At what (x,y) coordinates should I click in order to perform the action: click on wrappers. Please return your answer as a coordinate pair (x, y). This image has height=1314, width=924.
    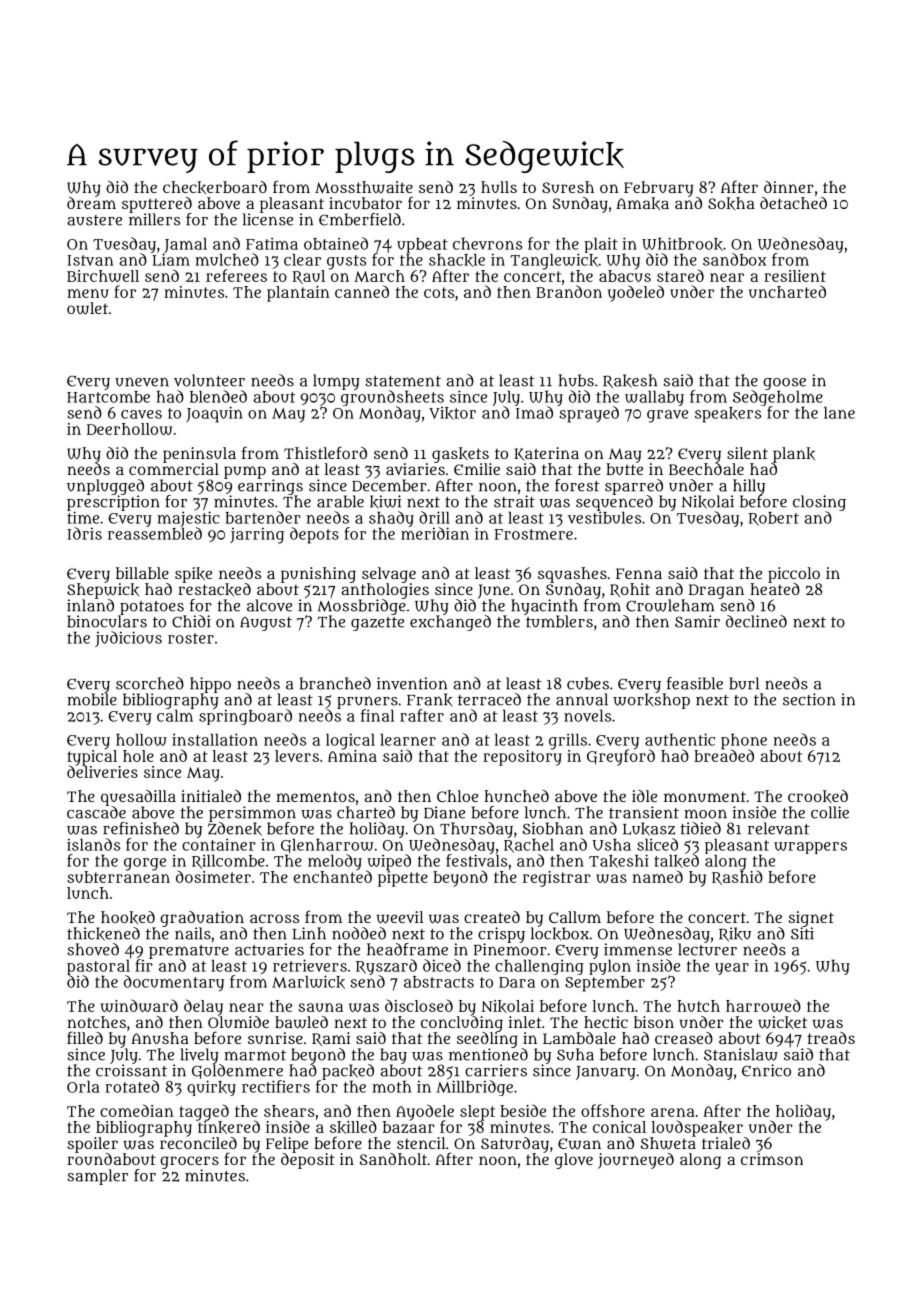
    Looking at the image, I should click on (810, 848).
